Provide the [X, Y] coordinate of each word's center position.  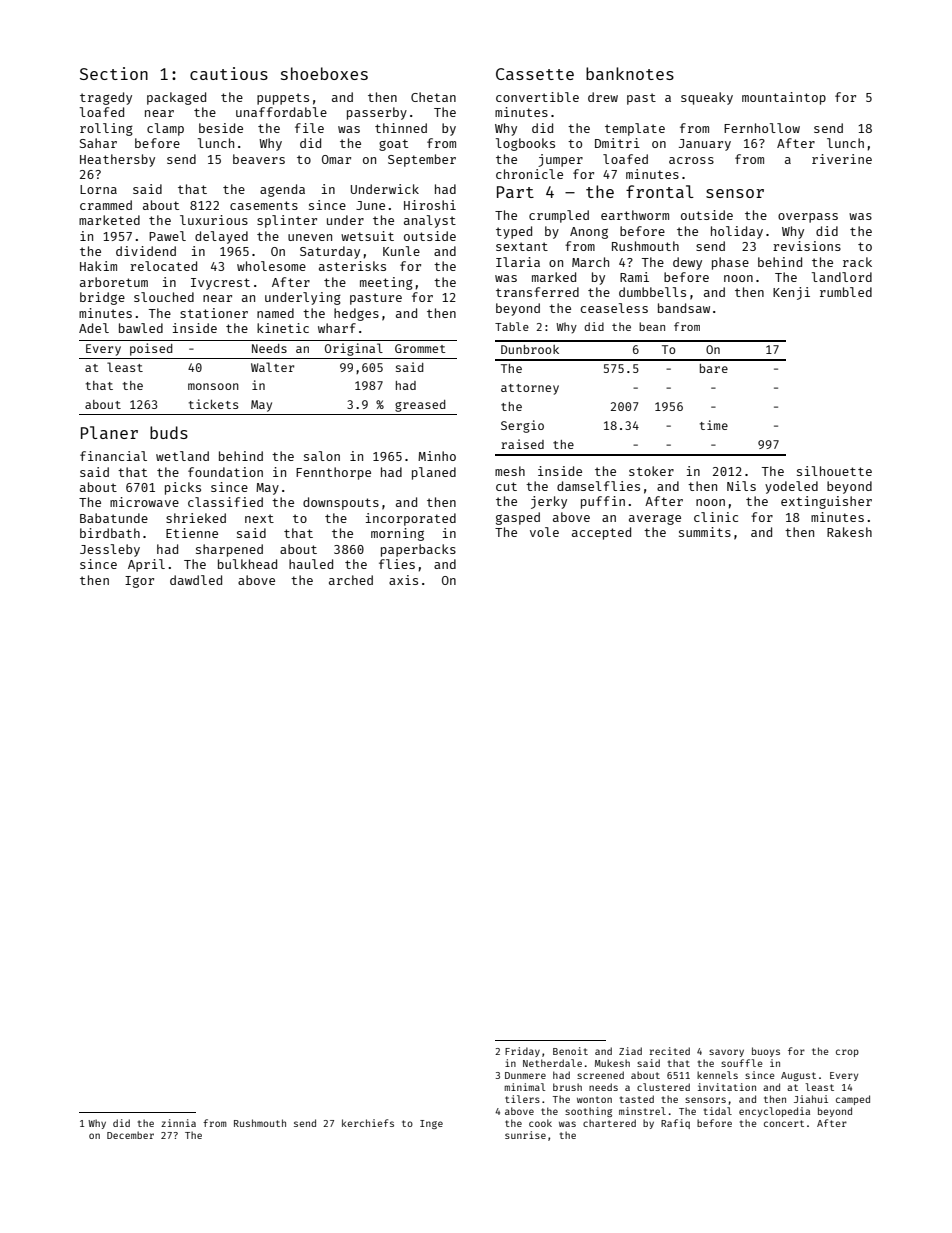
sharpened [229, 550]
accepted [601, 533]
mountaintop [784, 98]
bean [652, 326]
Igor [139, 582]
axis [403, 580]
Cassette [535, 74]
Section [114, 73]
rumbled [846, 292]
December [130, 1135]
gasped [518, 518]
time [714, 425]
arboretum [114, 282]
